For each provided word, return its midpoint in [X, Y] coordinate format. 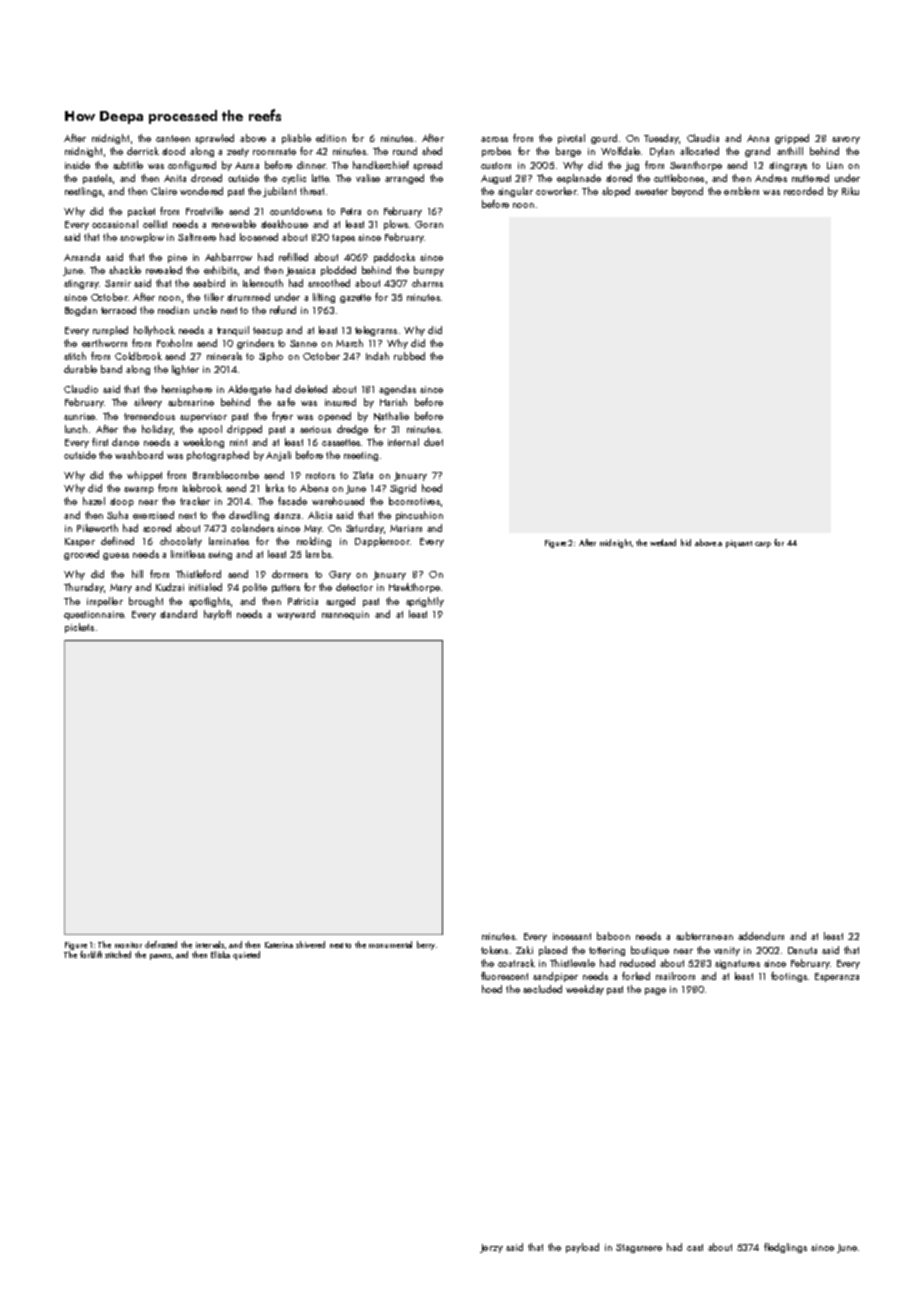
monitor [128, 945]
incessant [572, 936]
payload [582, 1248]
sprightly [425, 602]
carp [763, 545]
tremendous [149, 416]
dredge [352, 430]
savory [846, 140]
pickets [79, 628]
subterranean [704, 936]
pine [177, 258]
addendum [761, 936]
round [405, 151]
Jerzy [491, 1248]
